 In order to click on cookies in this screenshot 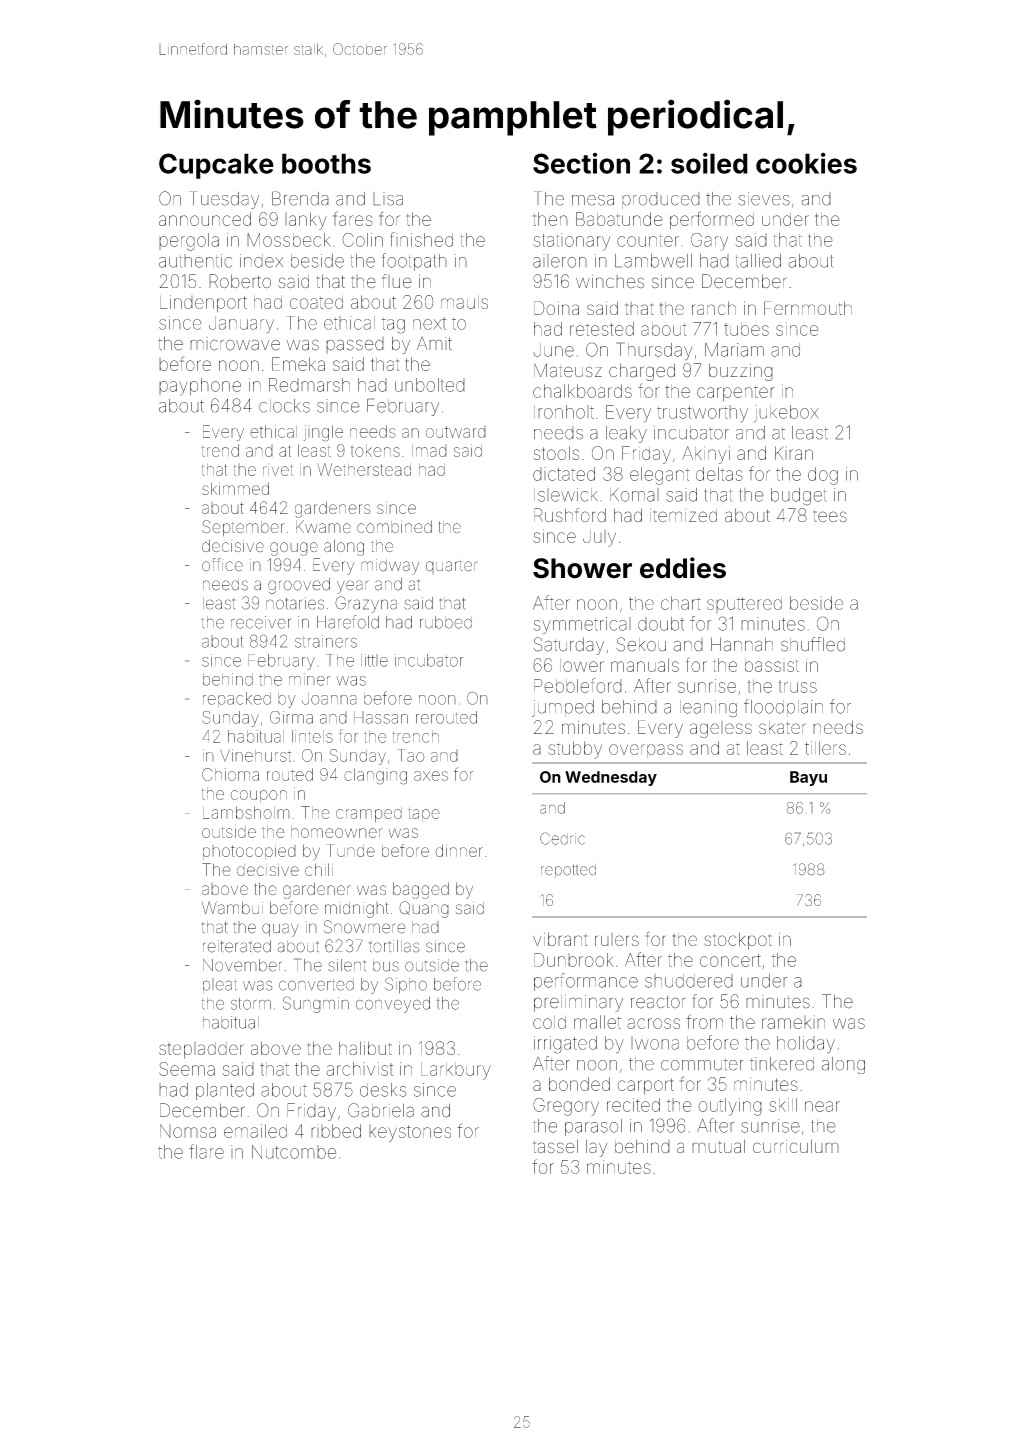, I will do `click(806, 163)`.
